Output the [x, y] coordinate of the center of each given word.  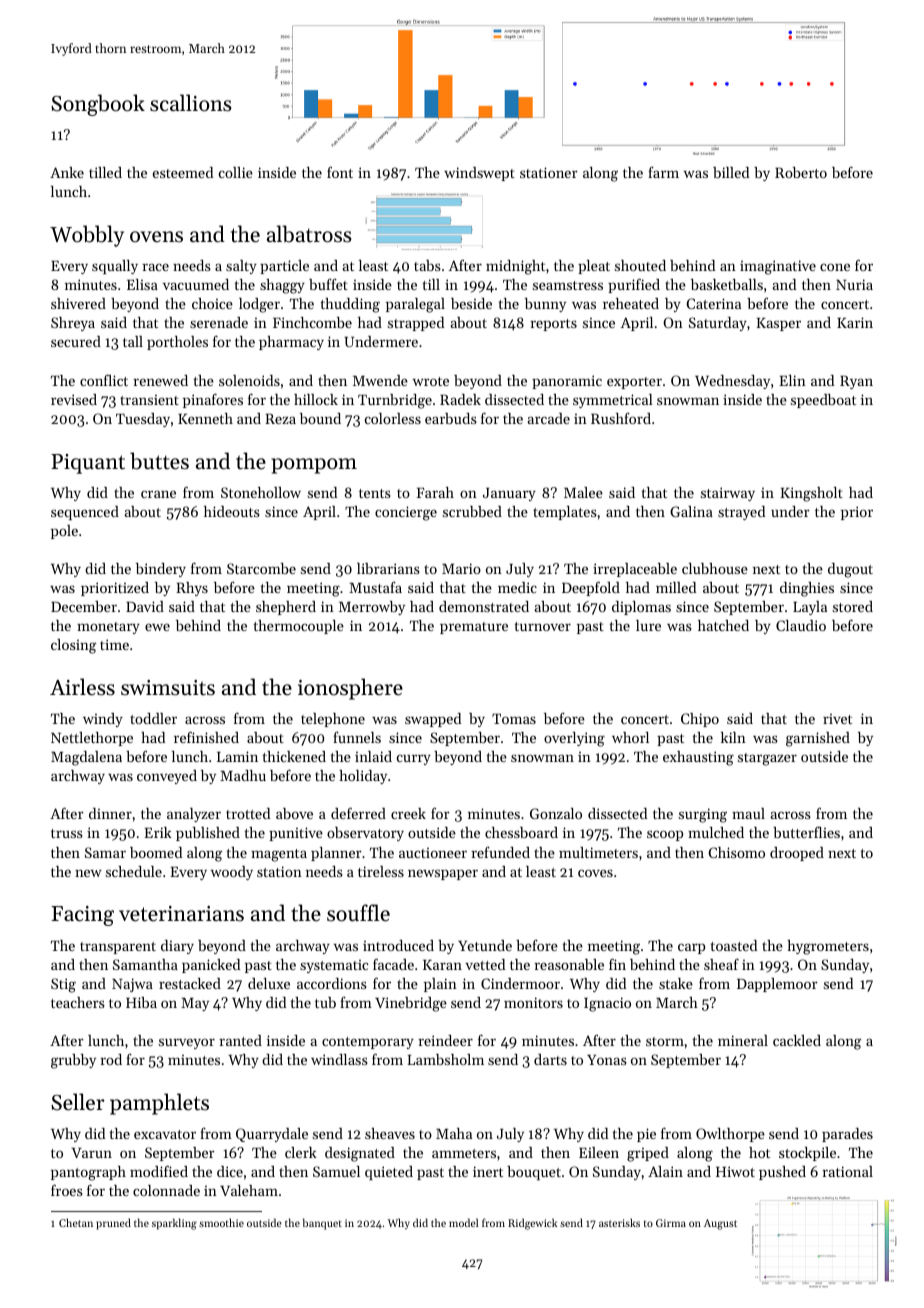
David [145, 606]
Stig [63, 985]
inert [488, 1171]
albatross [309, 234]
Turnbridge [395, 401]
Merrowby [372, 608]
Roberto [801, 172]
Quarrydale [272, 1135]
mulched [716, 832]
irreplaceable [635, 570]
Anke [67, 172]
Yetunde [485, 945]
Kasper [778, 324]
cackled [797, 1040]
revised [74, 399]
